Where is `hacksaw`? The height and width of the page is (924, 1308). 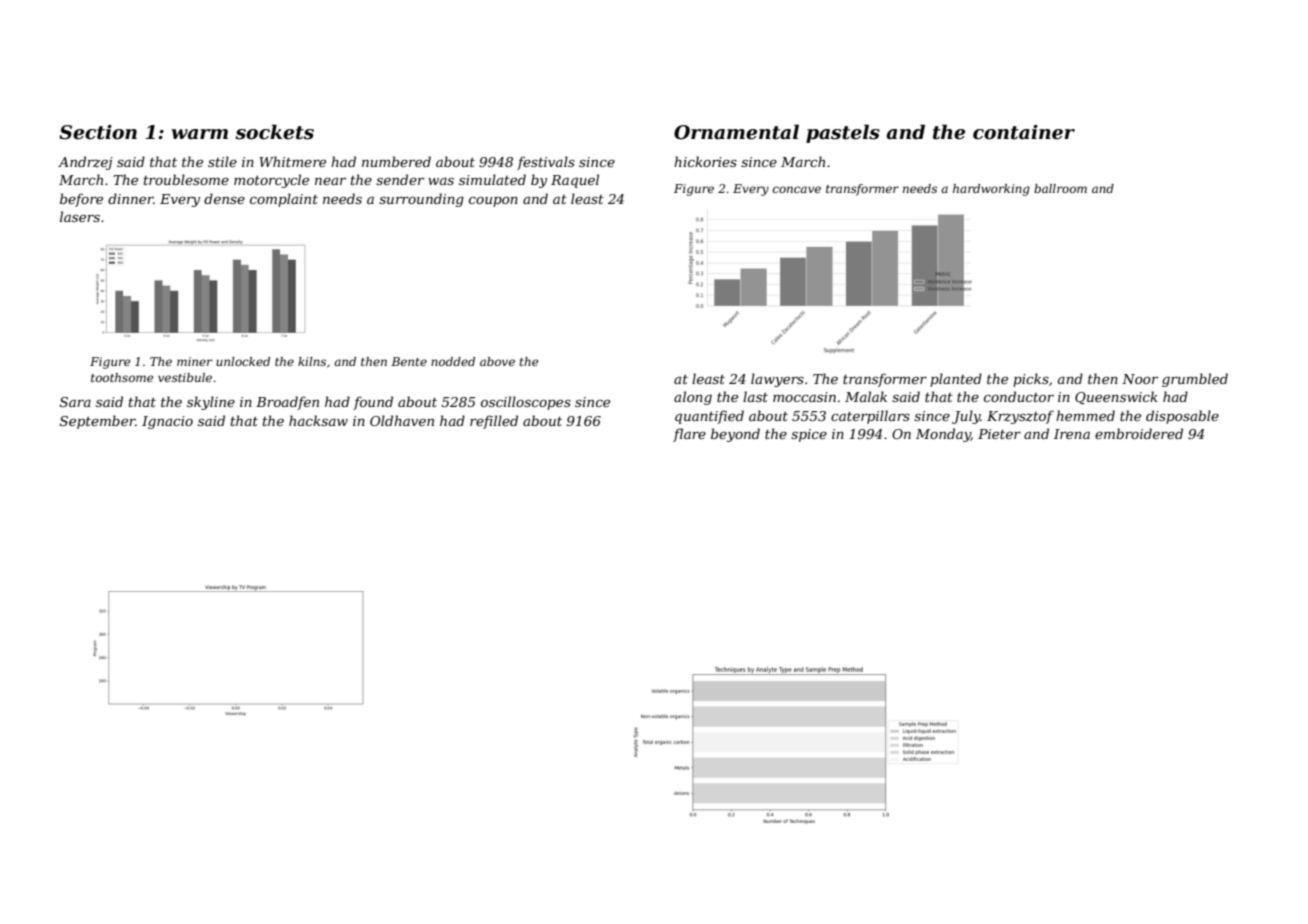 hacksaw is located at coordinates (318, 420).
